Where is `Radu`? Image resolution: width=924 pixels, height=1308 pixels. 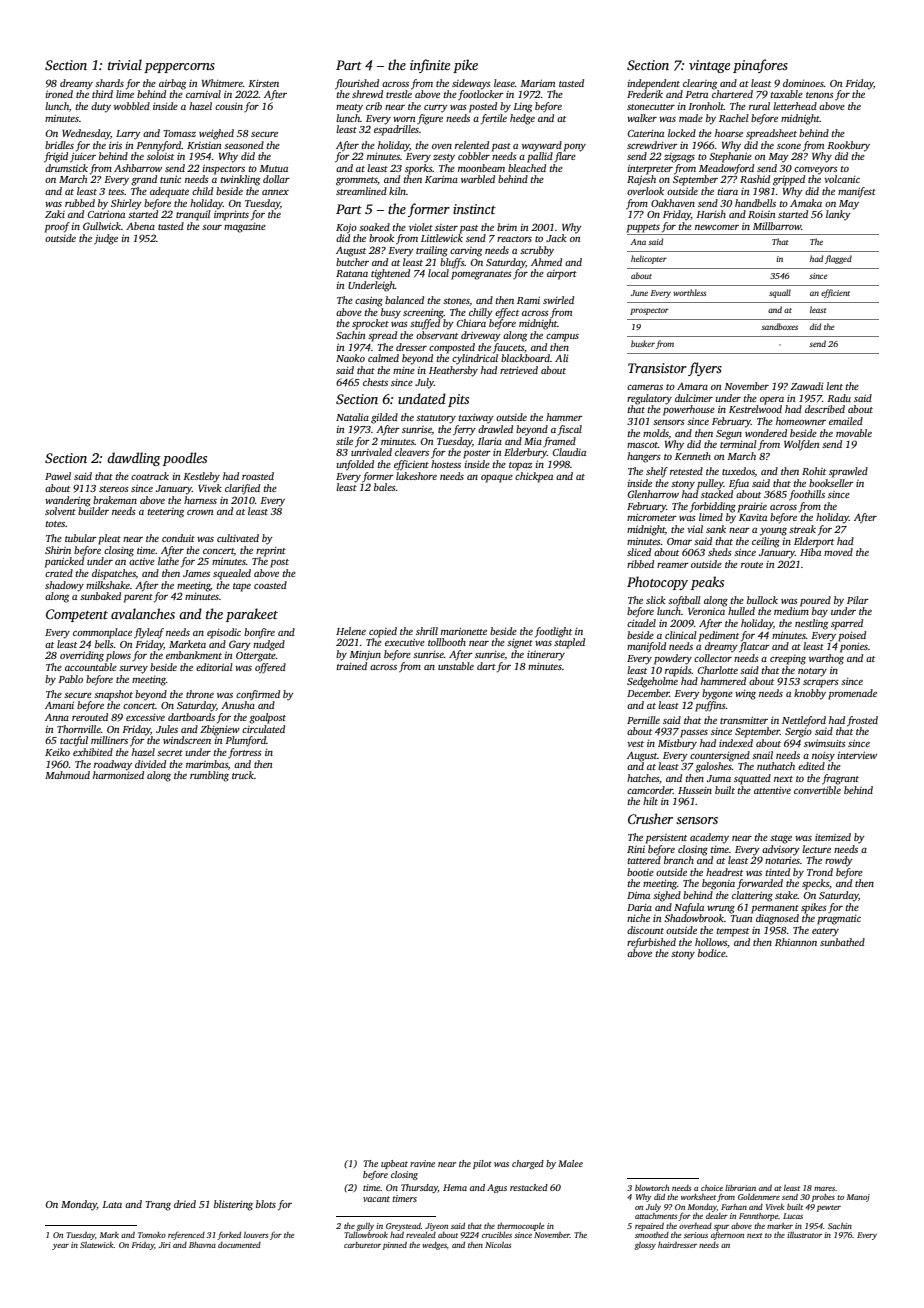
Radu is located at coordinates (839, 398).
